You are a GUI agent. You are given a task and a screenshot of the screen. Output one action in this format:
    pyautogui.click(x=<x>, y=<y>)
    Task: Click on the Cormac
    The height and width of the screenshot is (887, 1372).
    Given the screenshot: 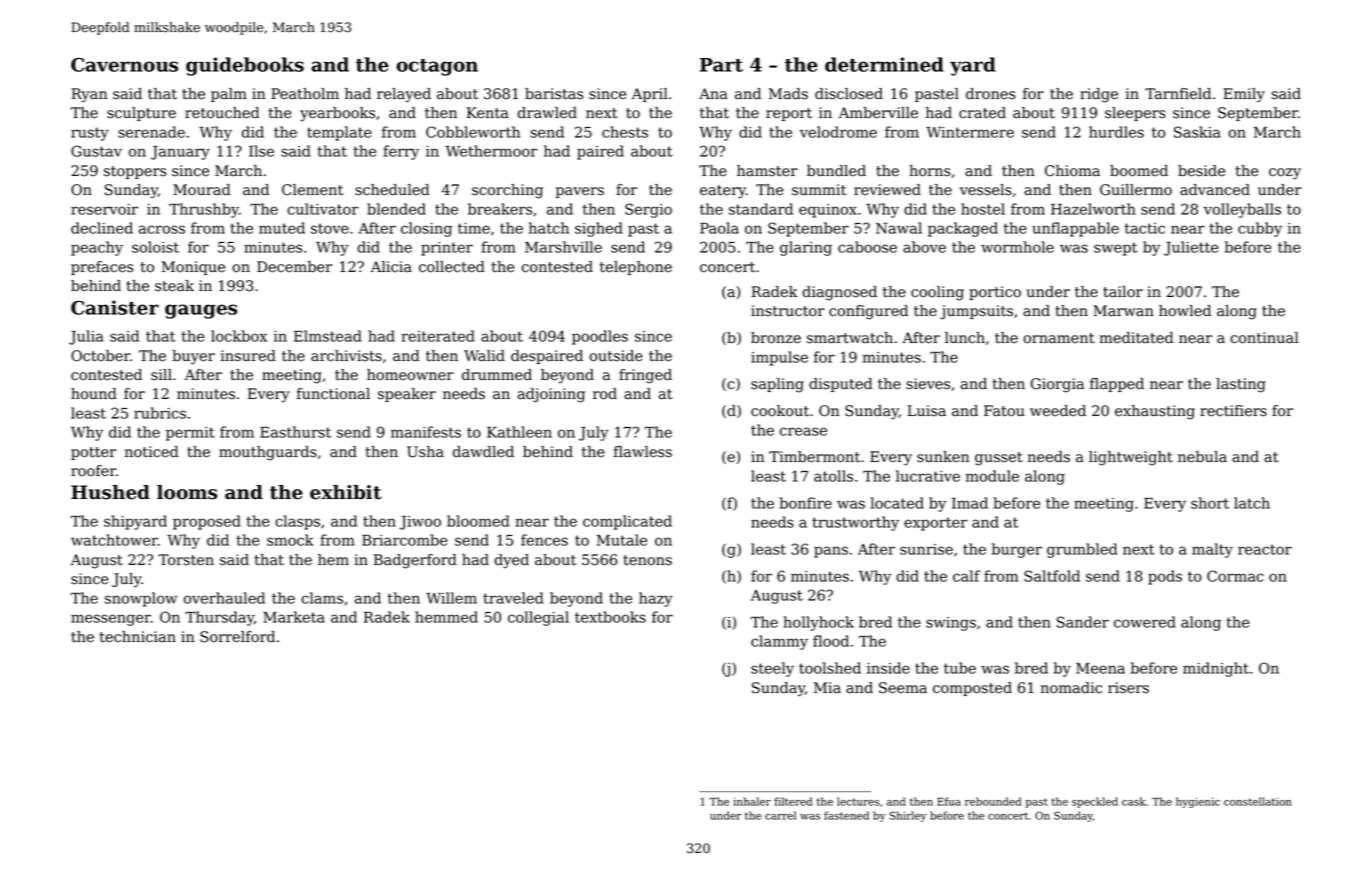 What is the action you would take?
    pyautogui.click(x=1235, y=576)
